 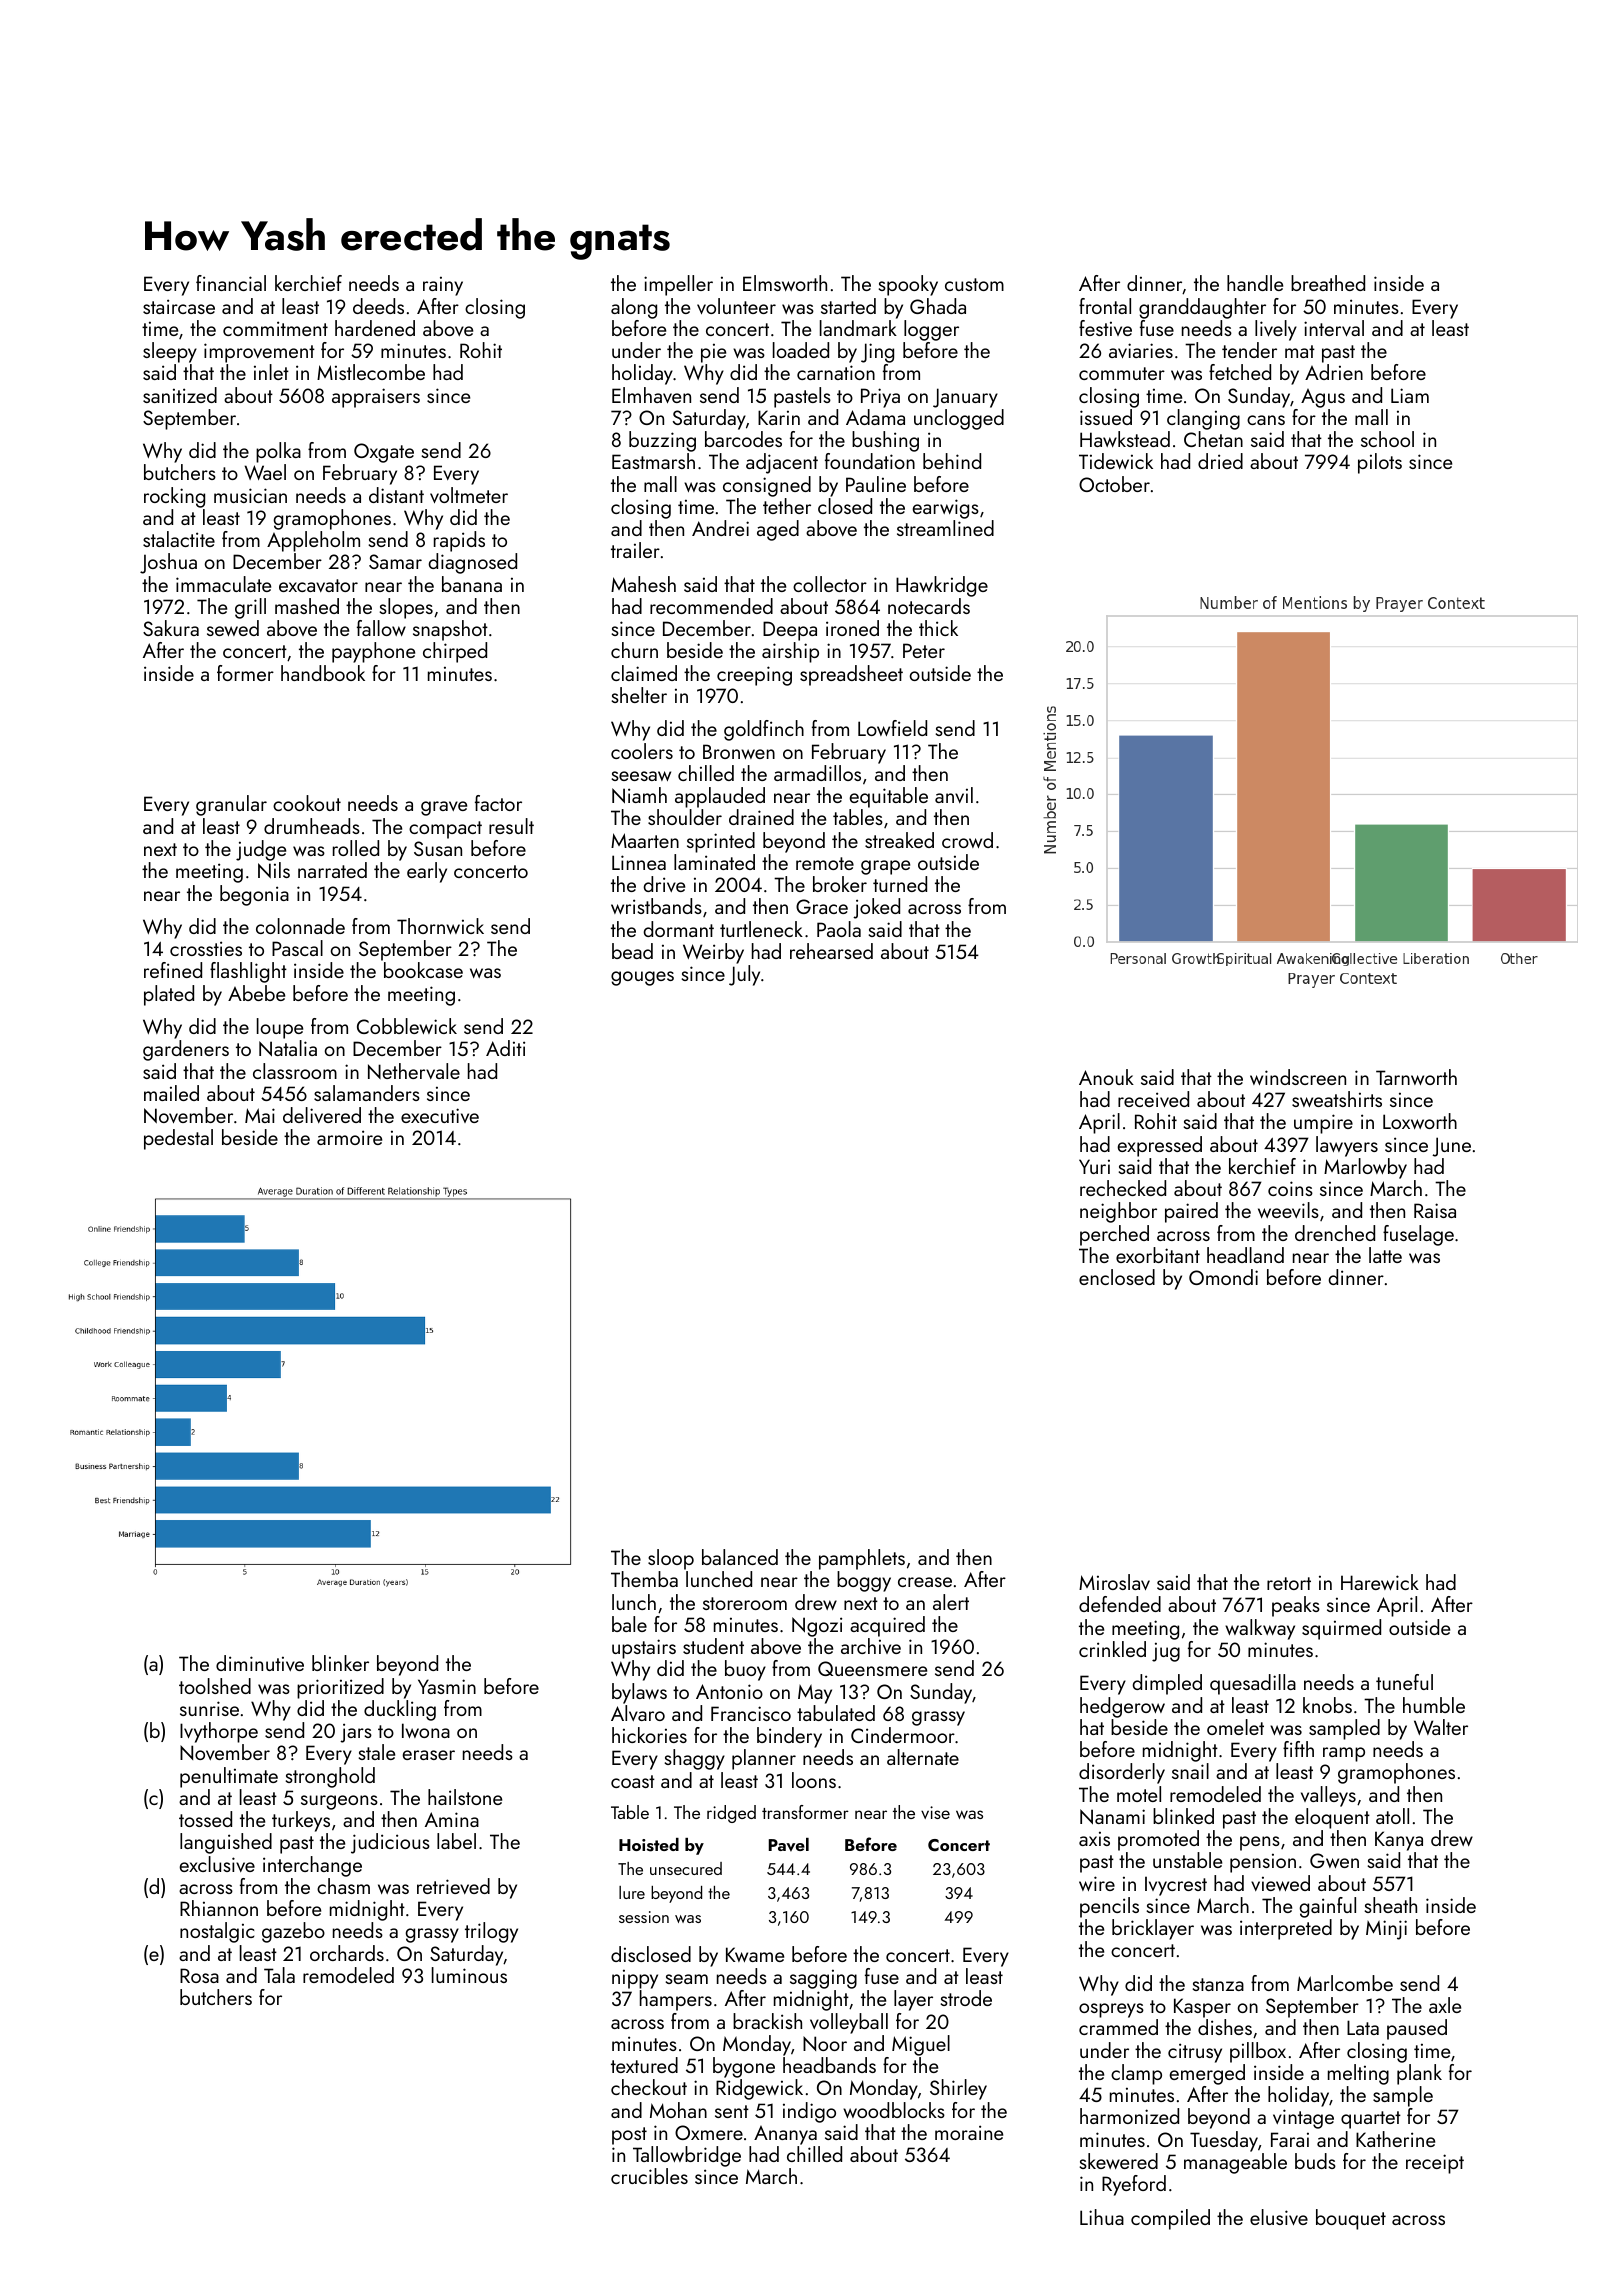 I want to click on Nethervale, so click(x=414, y=1071).
